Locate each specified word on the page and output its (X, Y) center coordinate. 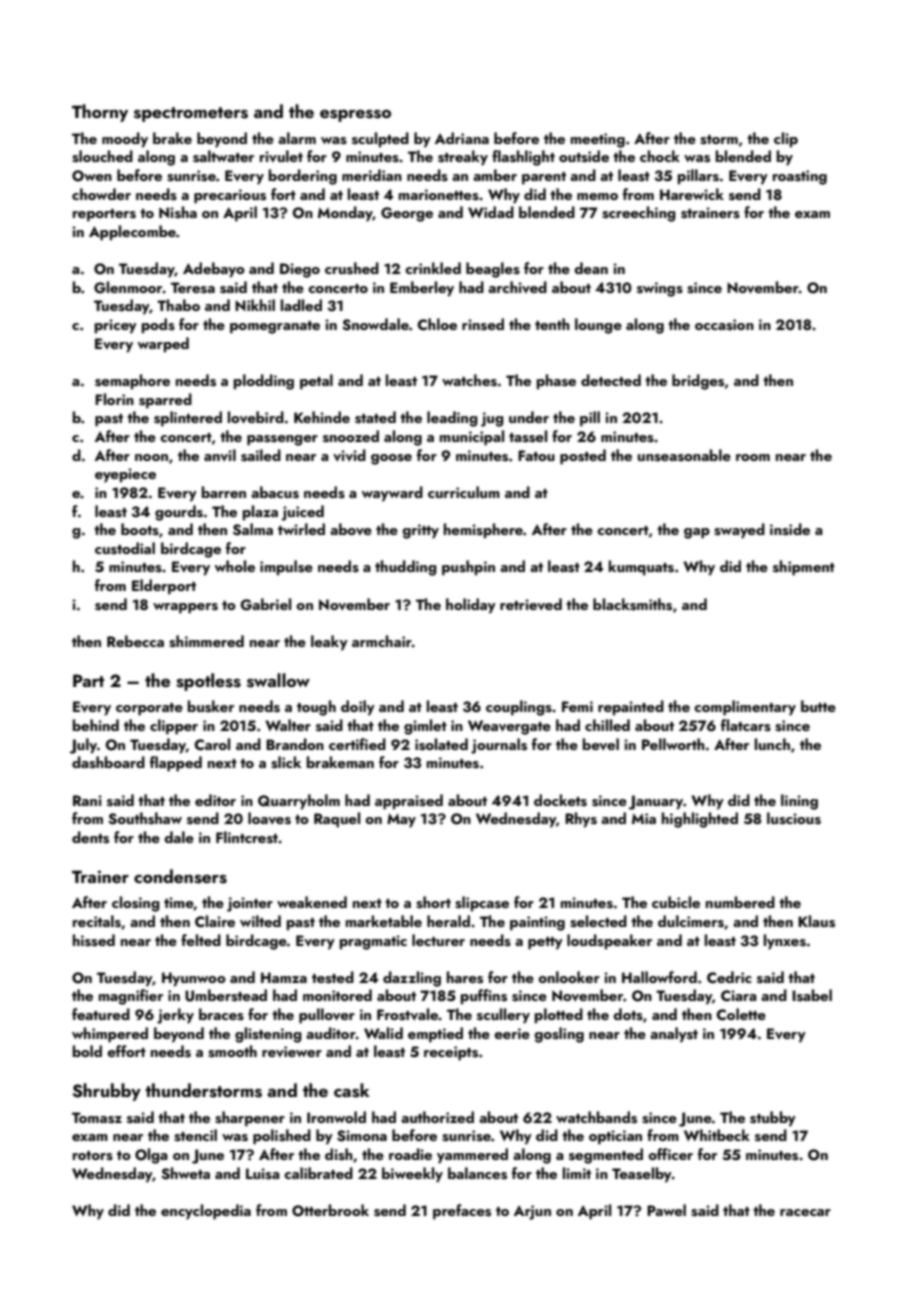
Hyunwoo (194, 979)
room (753, 457)
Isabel (812, 995)
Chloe (437, 324)
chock (660, 156)
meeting (598, 140)
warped (163, 345)
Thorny (100, 113)
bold (87, 1051)
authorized (437, 1117)
